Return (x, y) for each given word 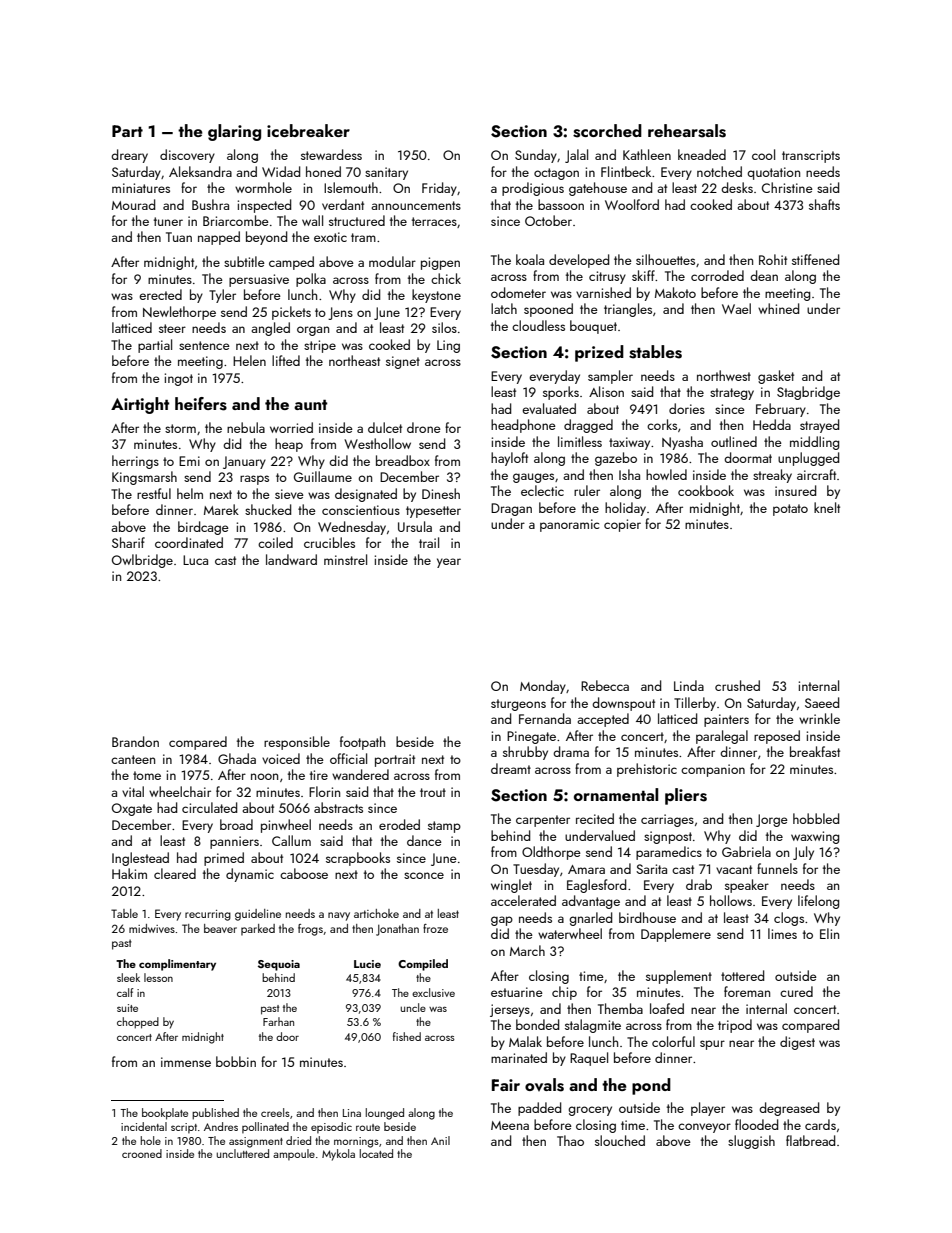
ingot (179, 379)
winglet (511, 886)
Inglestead (140, 859)
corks (662, 424)
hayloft (509, 459)
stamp (444, 827)
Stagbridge (808, 393)
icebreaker (308, 130)
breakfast (815, 751)
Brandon (135, 741)
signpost (668, 837)
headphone (523, 426)
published (215, 1114)
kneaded (702, 154)
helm (190, 493)
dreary (129, 156)
